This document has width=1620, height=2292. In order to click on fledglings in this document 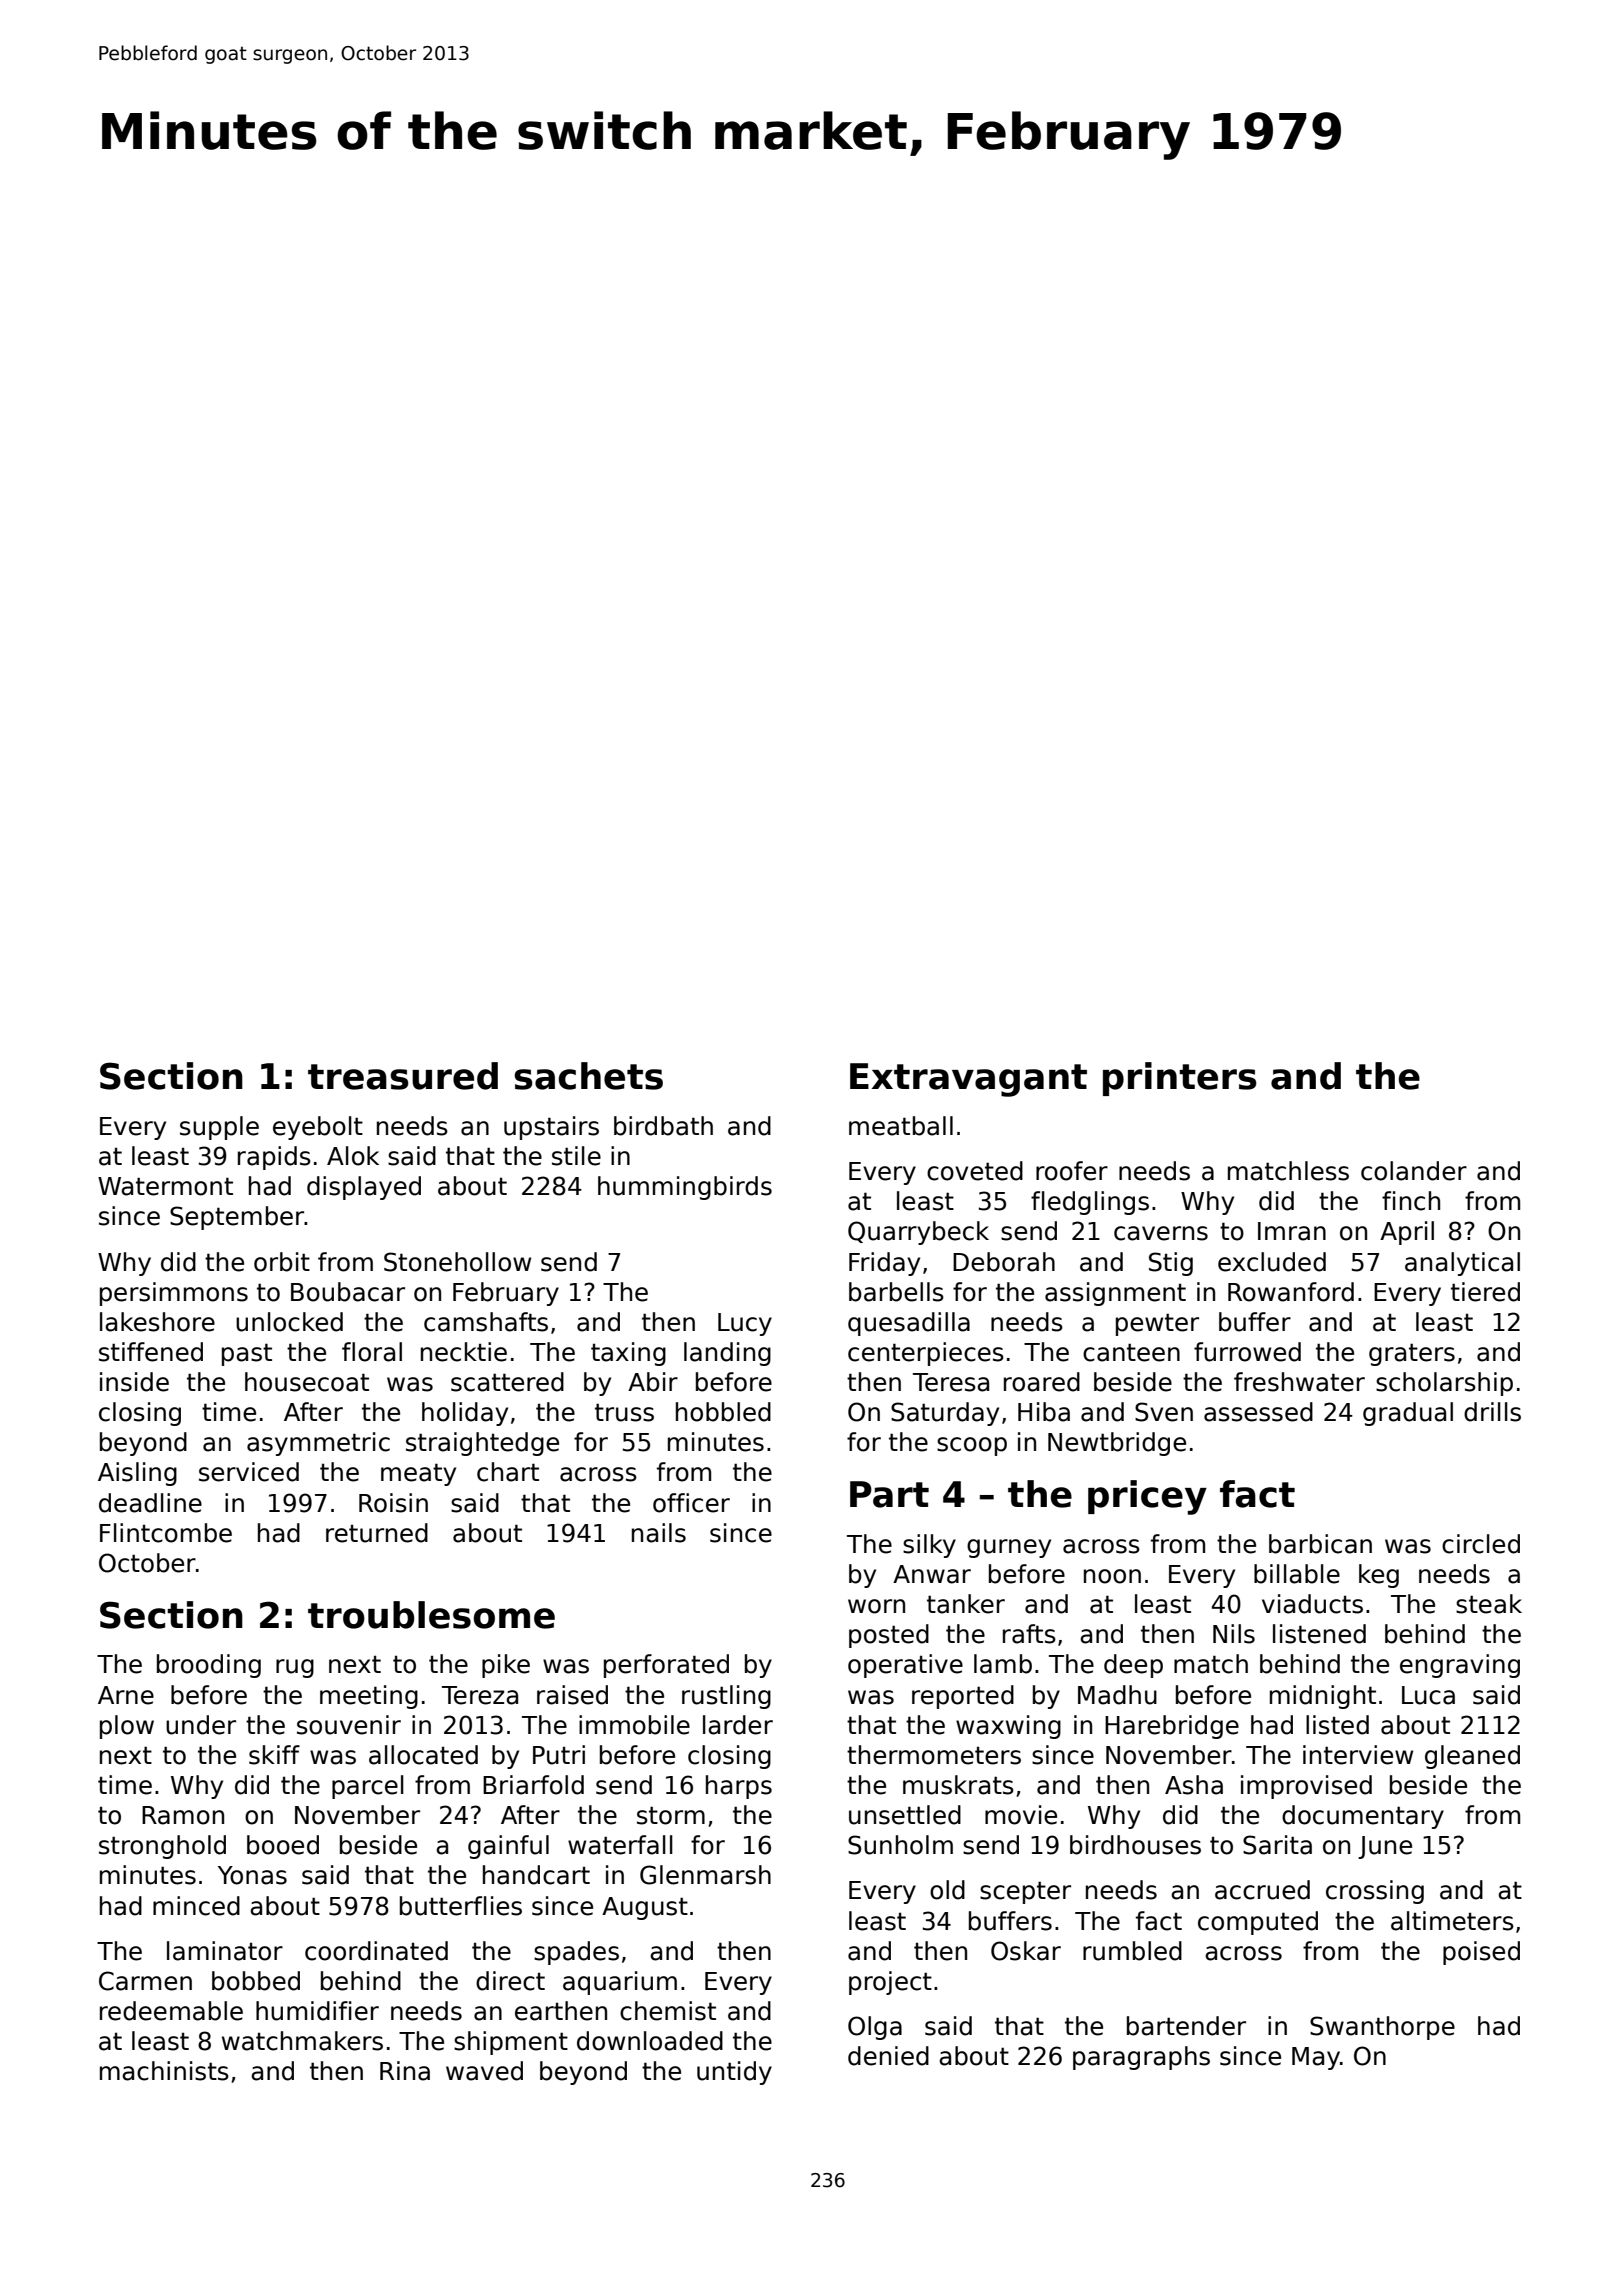, I will do `click(1090, 1203)`.
